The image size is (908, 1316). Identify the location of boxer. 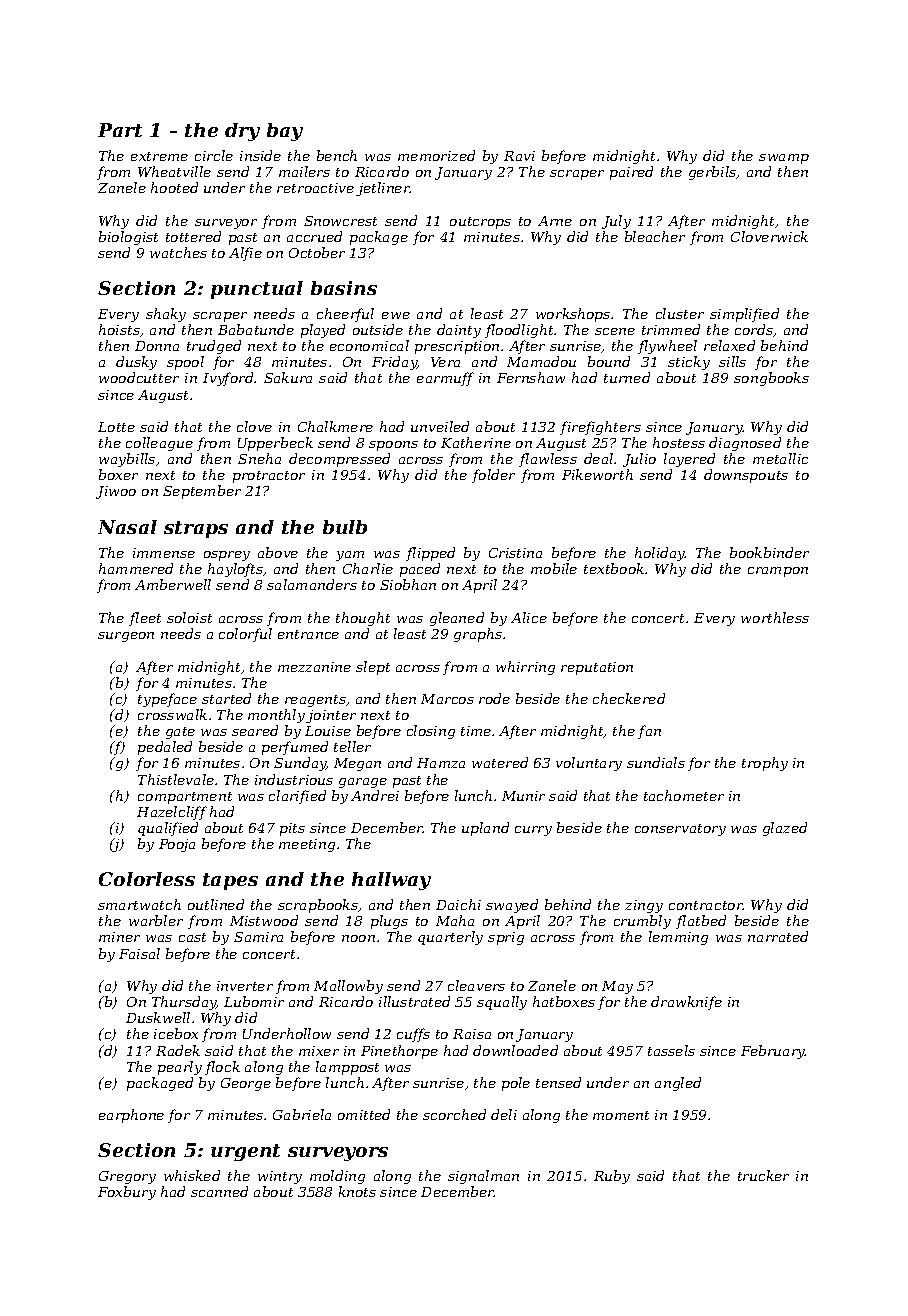
(118, 474).
